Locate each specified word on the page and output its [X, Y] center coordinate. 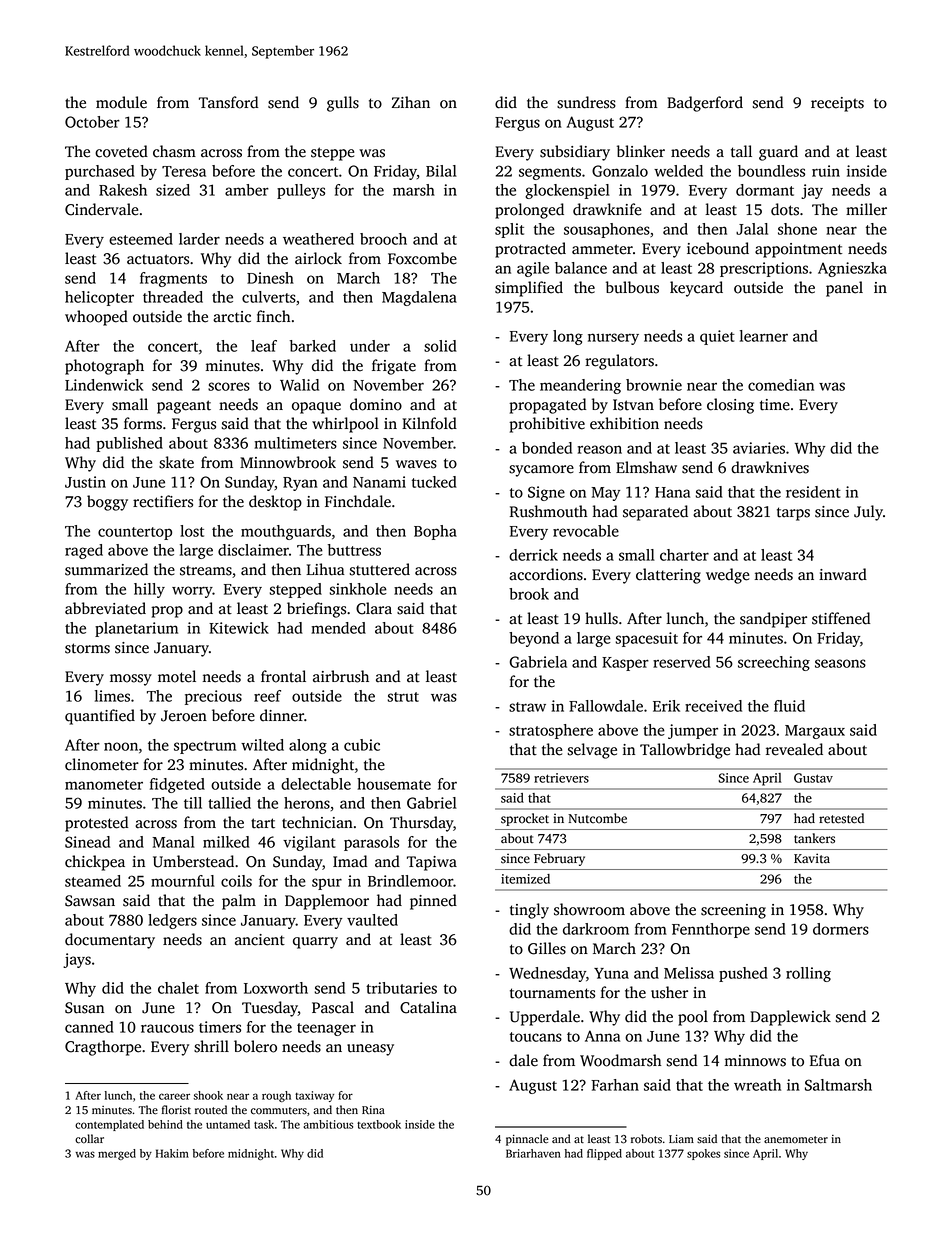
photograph [104, 367]
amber [247, 190]
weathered [318, 239]
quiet [717, 337]
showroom [589, 909]
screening [733, 911]
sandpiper [773, 620]
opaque [316, 408]
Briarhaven [533, 1153]
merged [117, 1154]
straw [527, 707]
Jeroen [184, 716]
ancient [260, 940]
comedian [781, 385]
